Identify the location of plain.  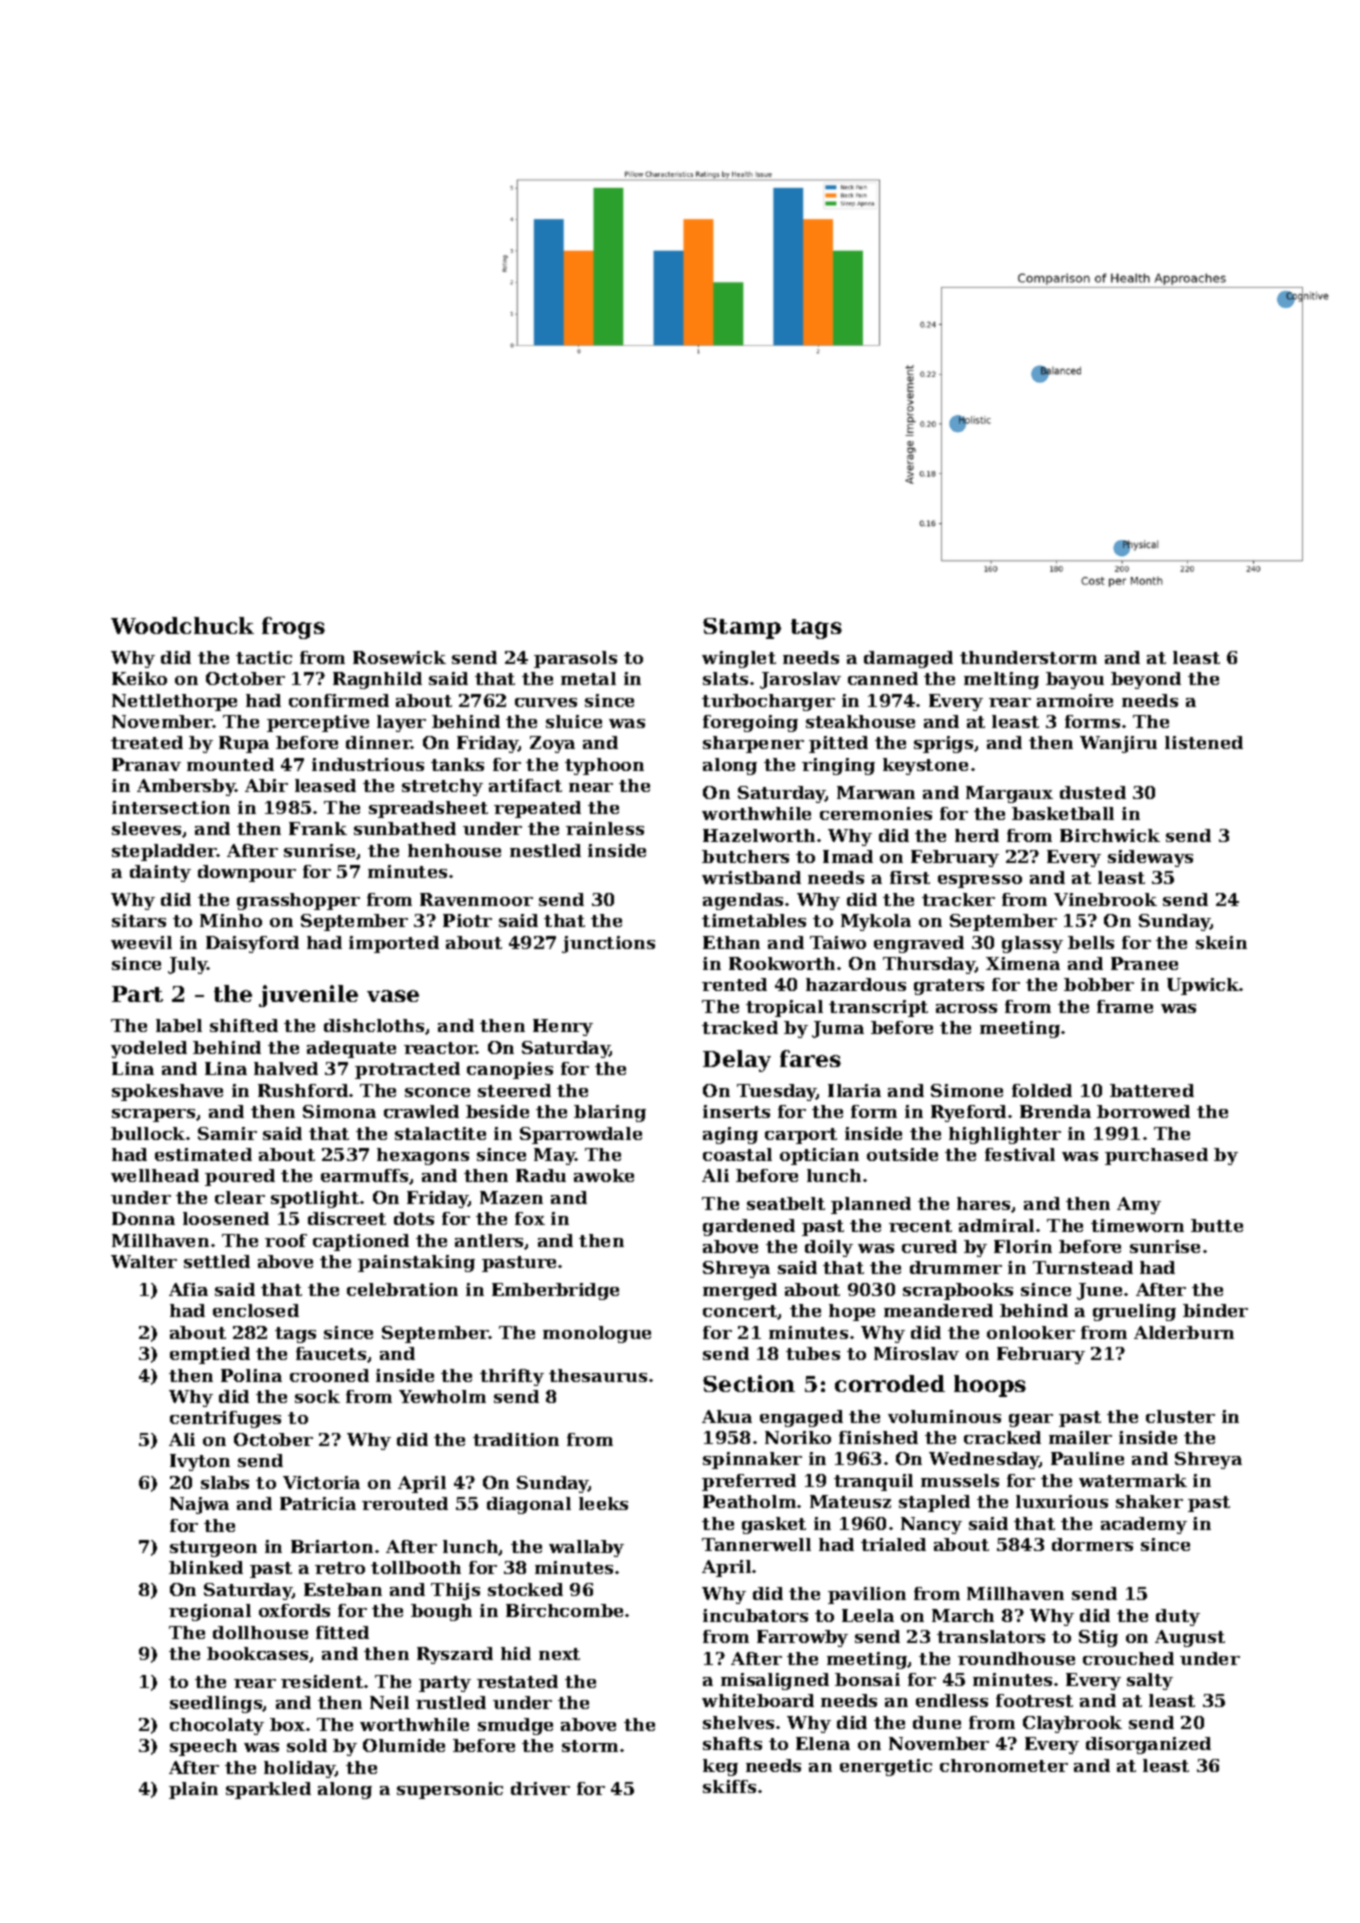
(193, 1790).
